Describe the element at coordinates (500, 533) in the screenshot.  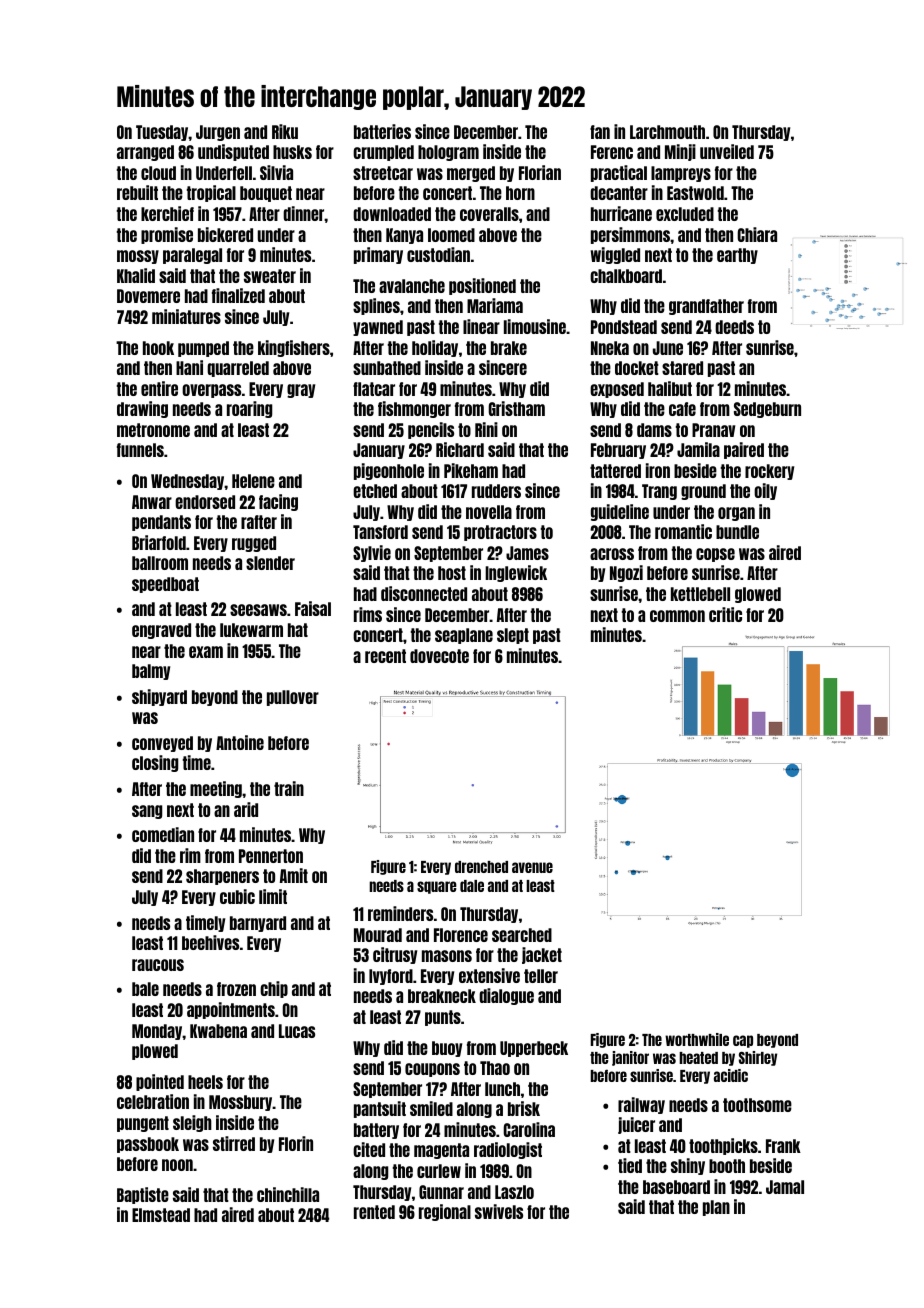
I see `protractors` at that location.
